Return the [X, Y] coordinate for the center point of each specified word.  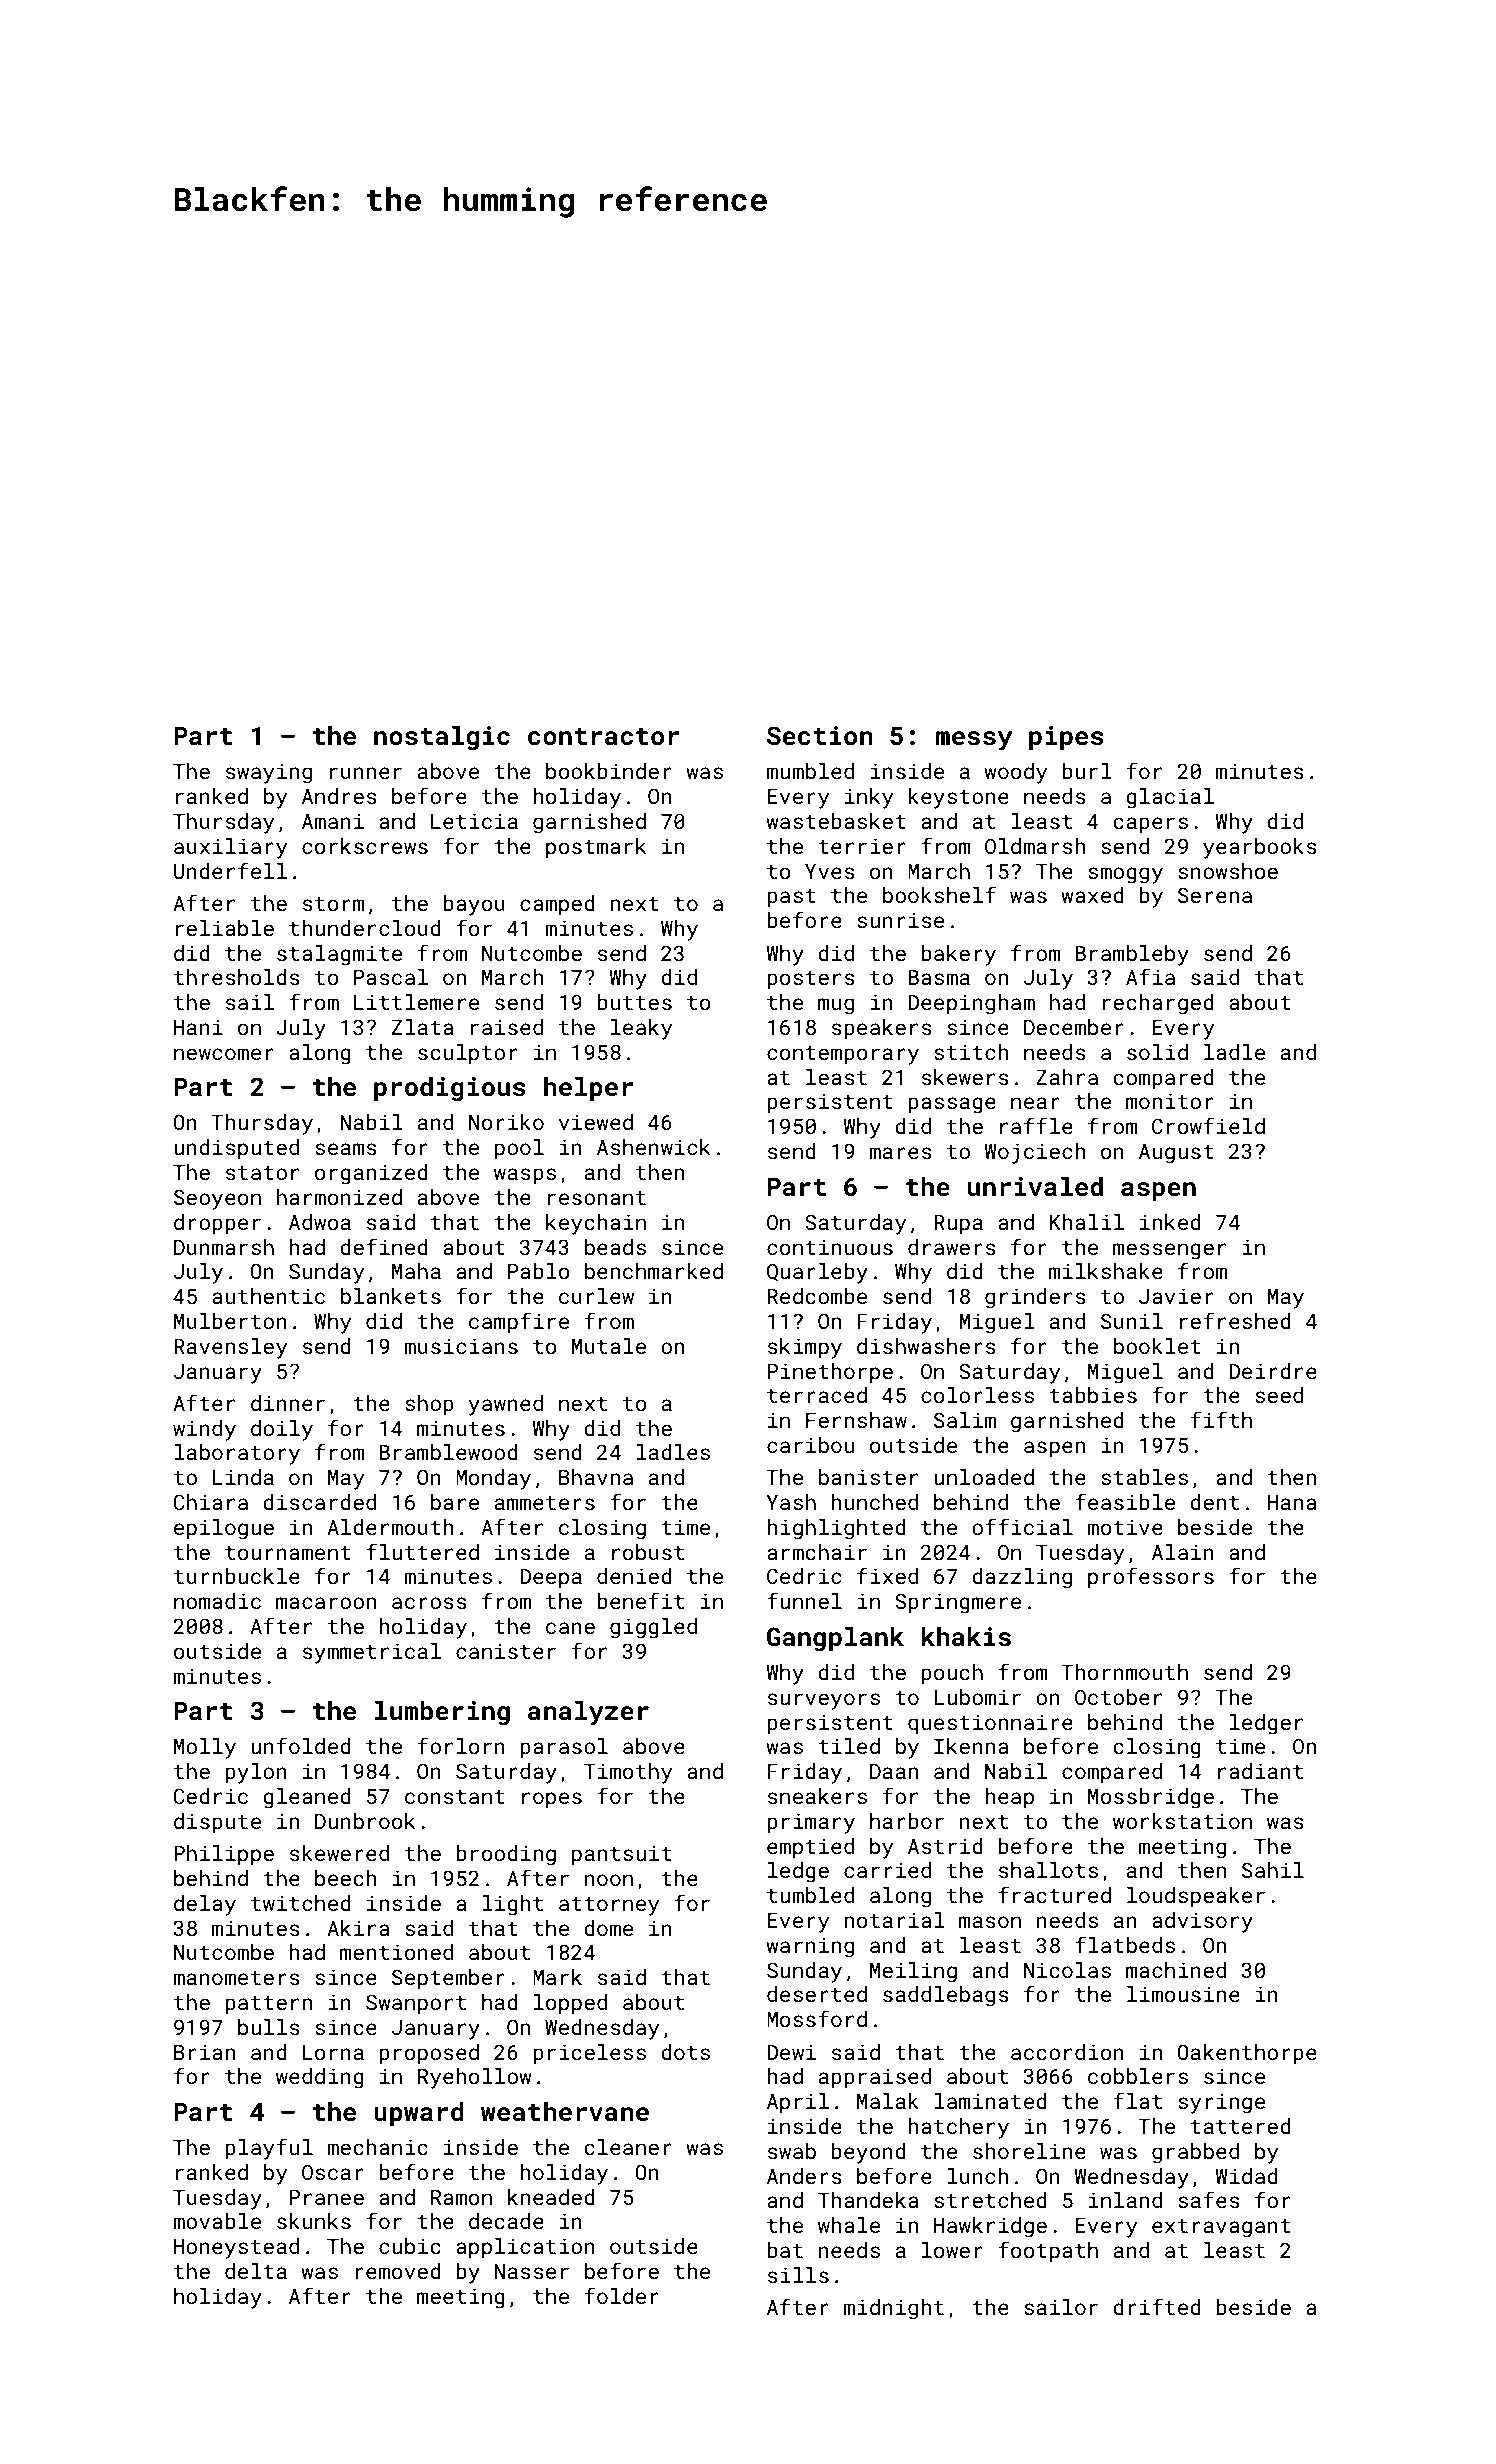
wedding [320, 2078]
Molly [205, 1748]
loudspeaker [1196, 1897]
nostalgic [442, 738]
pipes [1066, 738]
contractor [604, 737]
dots [685, 2052]
